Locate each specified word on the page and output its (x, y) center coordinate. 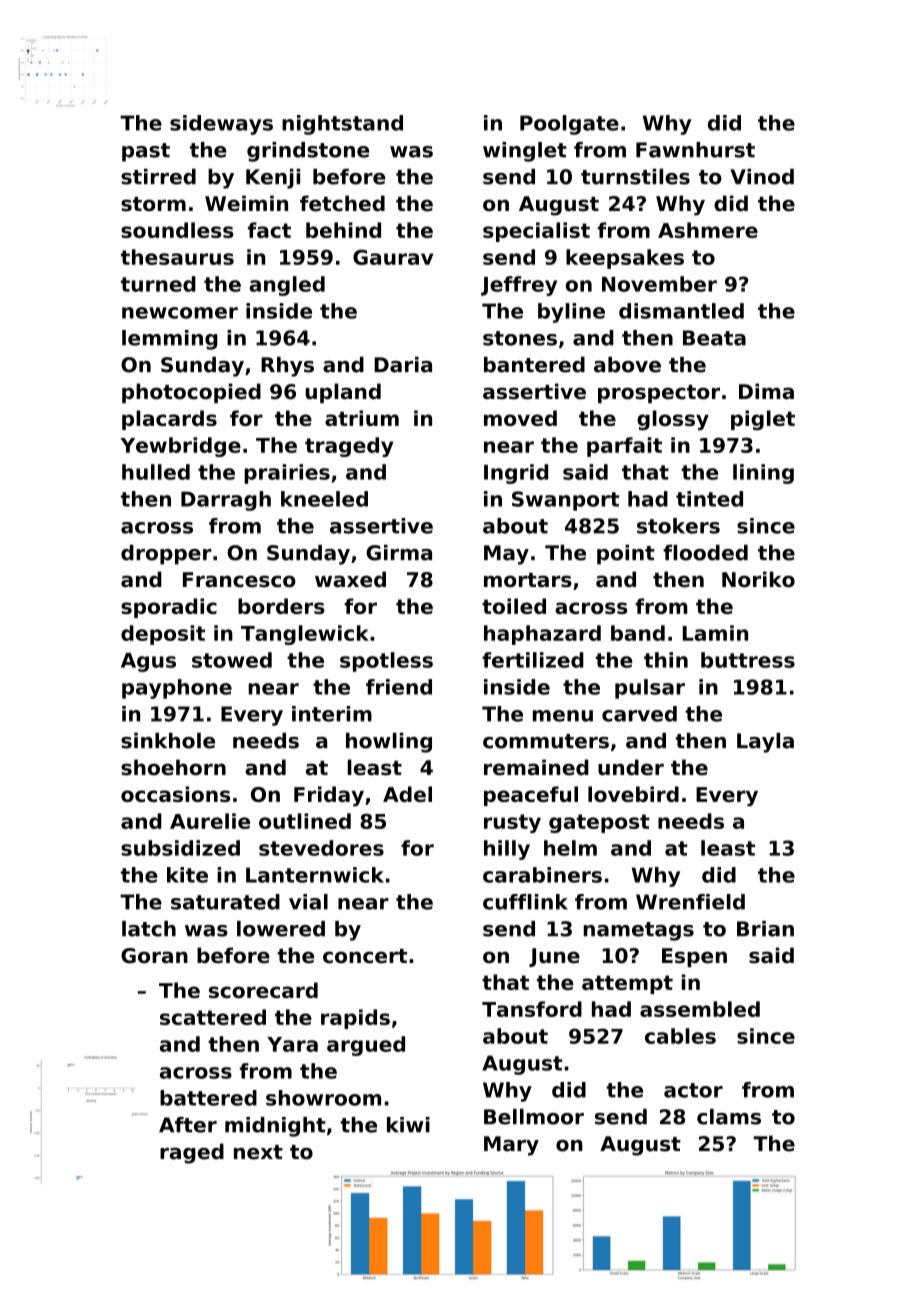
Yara (292, 1044)
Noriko (758, 579)
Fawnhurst (695, 150)
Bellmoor (534, 1117)
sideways (221, 125)
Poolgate (569, 125)
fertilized (533, 660)
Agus (148, 662)
